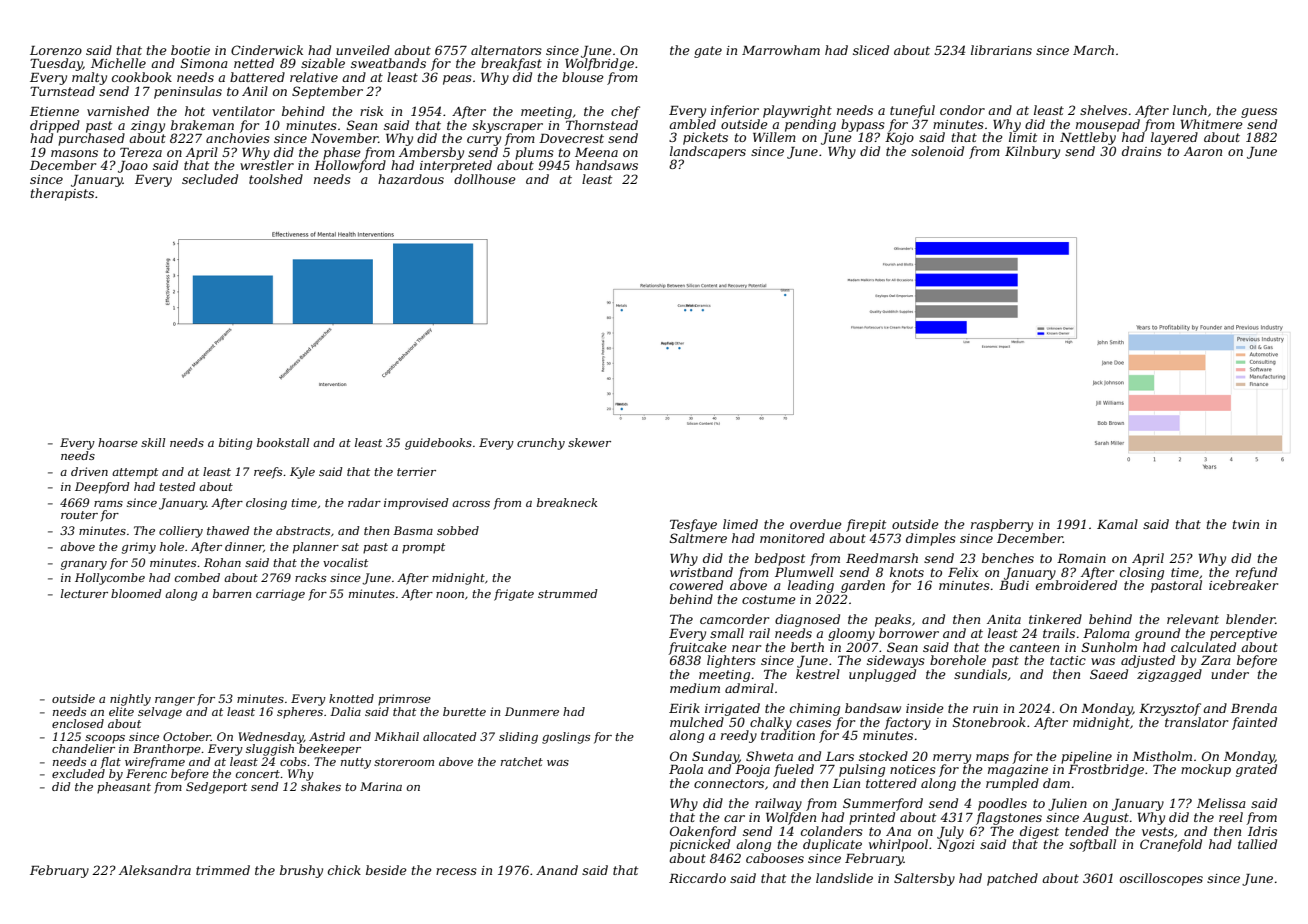  Describe the element at coordinates (781, 50) in the document. I see `Marrowham` at that location.
